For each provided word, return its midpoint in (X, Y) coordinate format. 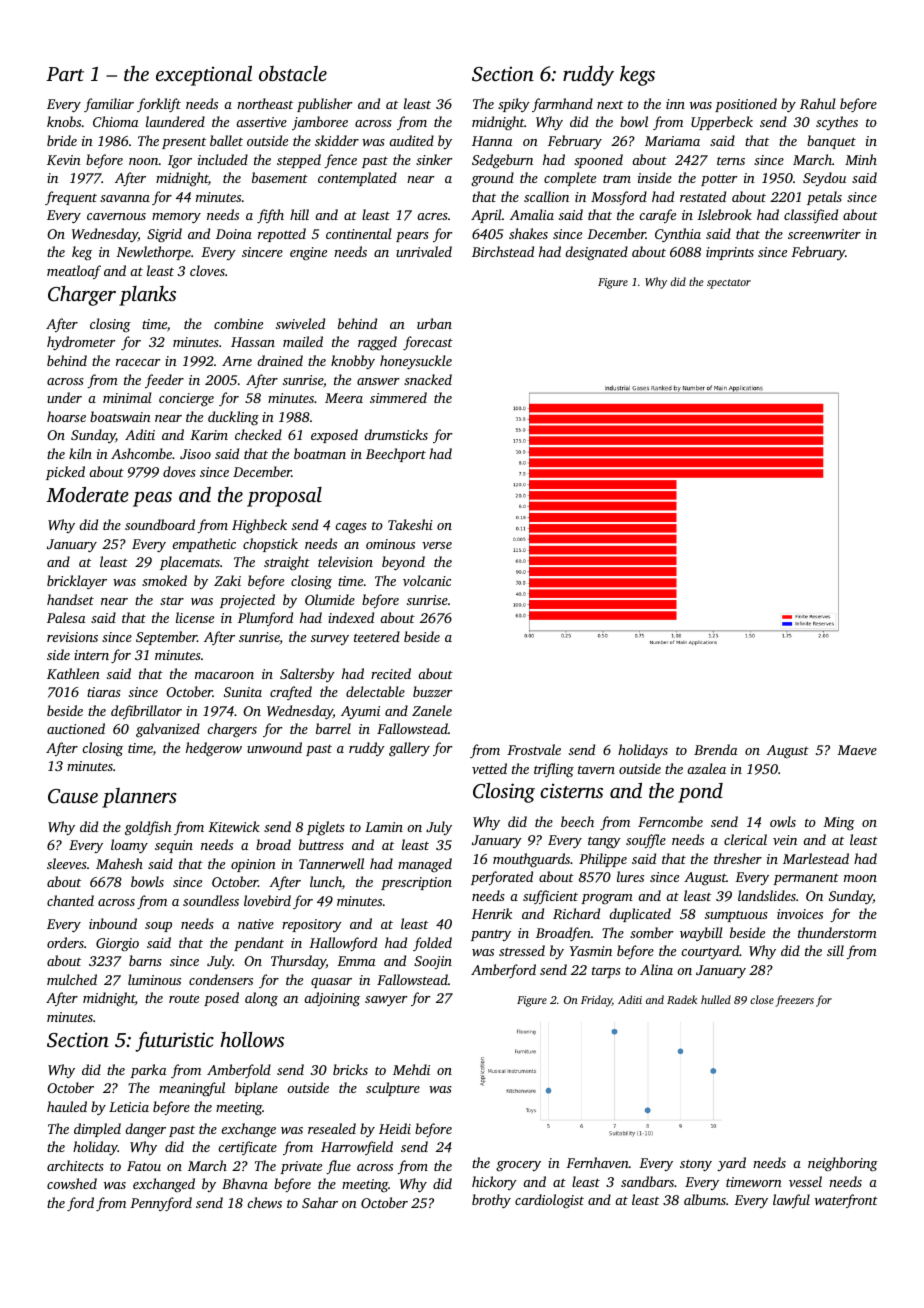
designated (596, 253)
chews (264, 1202)
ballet (226, 140)
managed (425, 865)
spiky (514, 105)
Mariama (672, 141)
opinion (253, 865)
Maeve (857, 750)
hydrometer (81, 343)
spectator (729, 284)
